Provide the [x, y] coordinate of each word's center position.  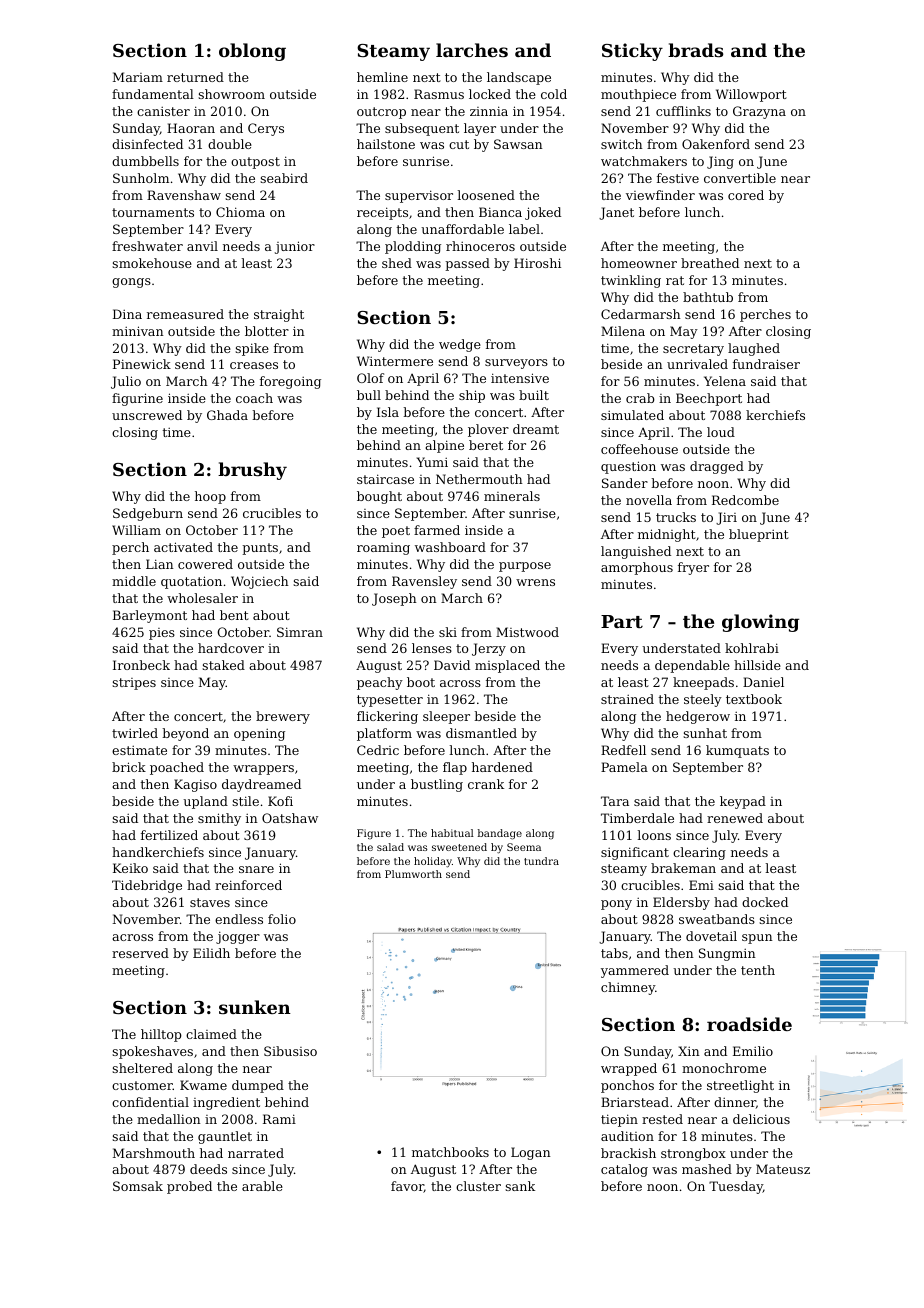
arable [262, 1186]
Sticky [632, 52]
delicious [761, 1119]
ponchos [627, 1086]
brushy [252, 471]
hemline [382, 77]
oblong [252, 52]
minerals [512, 496]
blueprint [759, 535]
